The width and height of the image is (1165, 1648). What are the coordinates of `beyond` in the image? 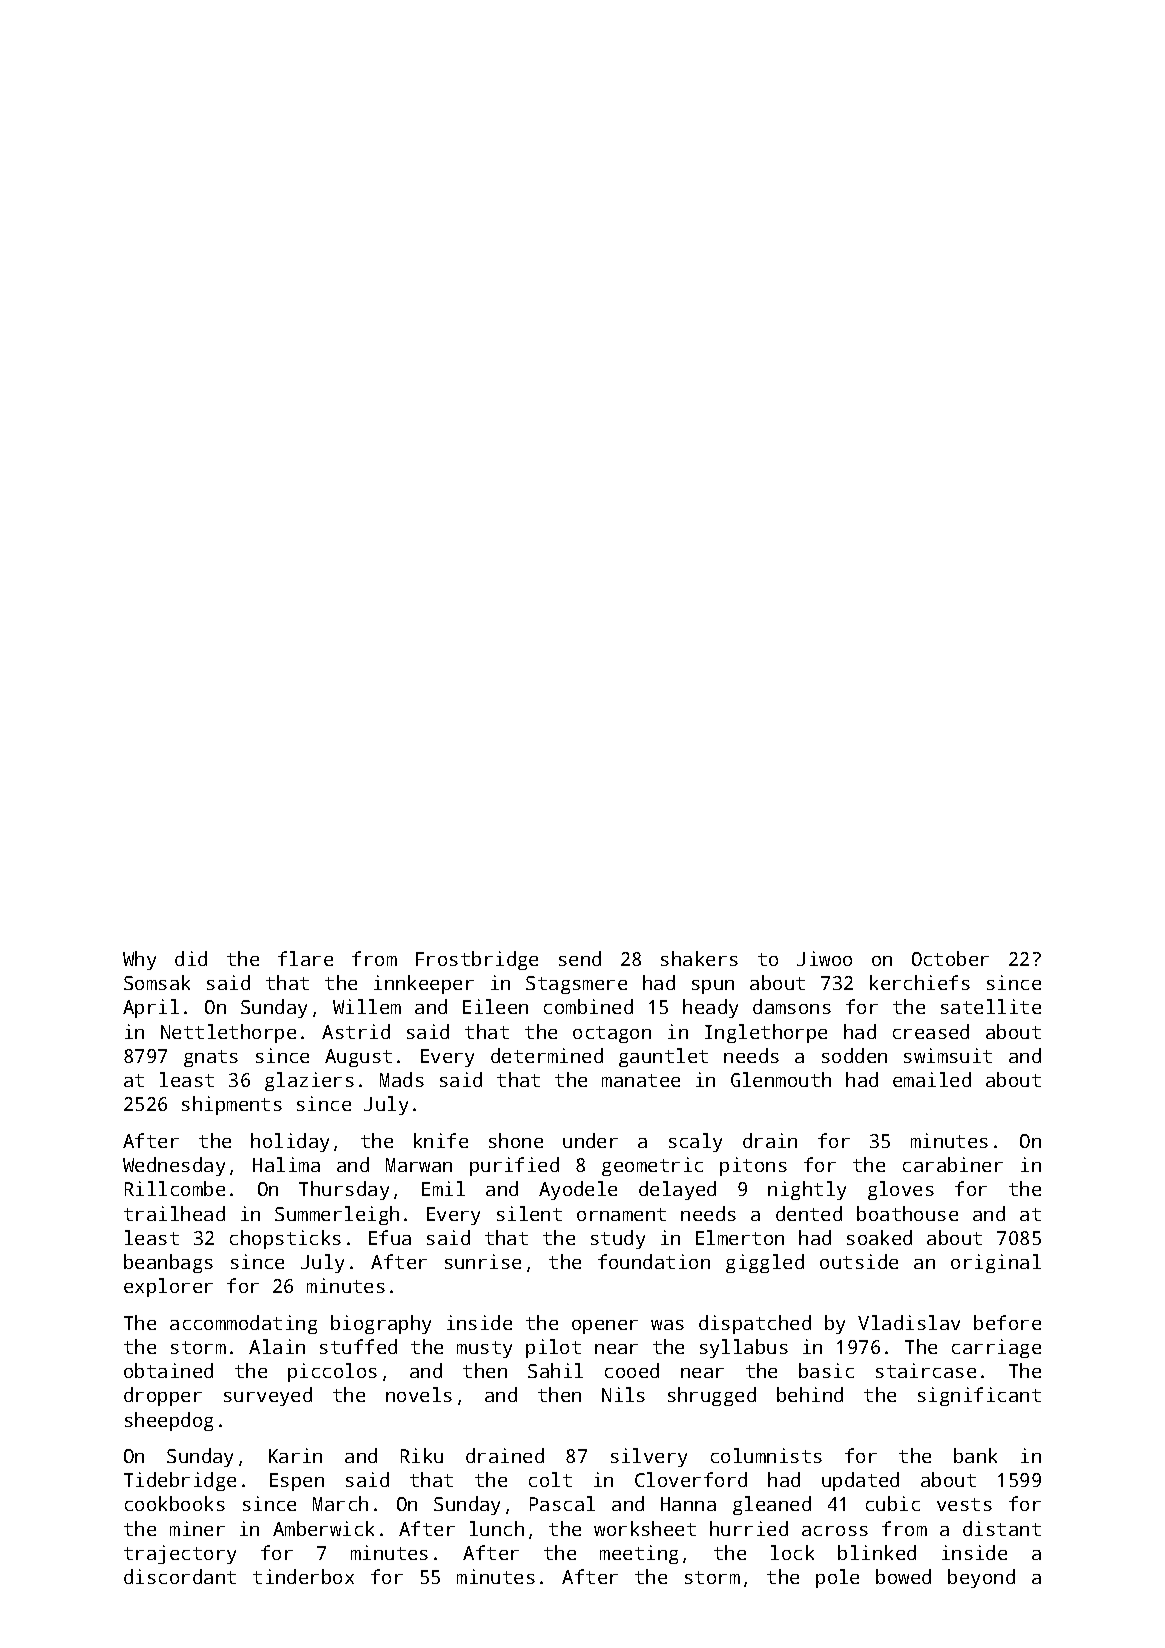 It's located at (981, 1578).
